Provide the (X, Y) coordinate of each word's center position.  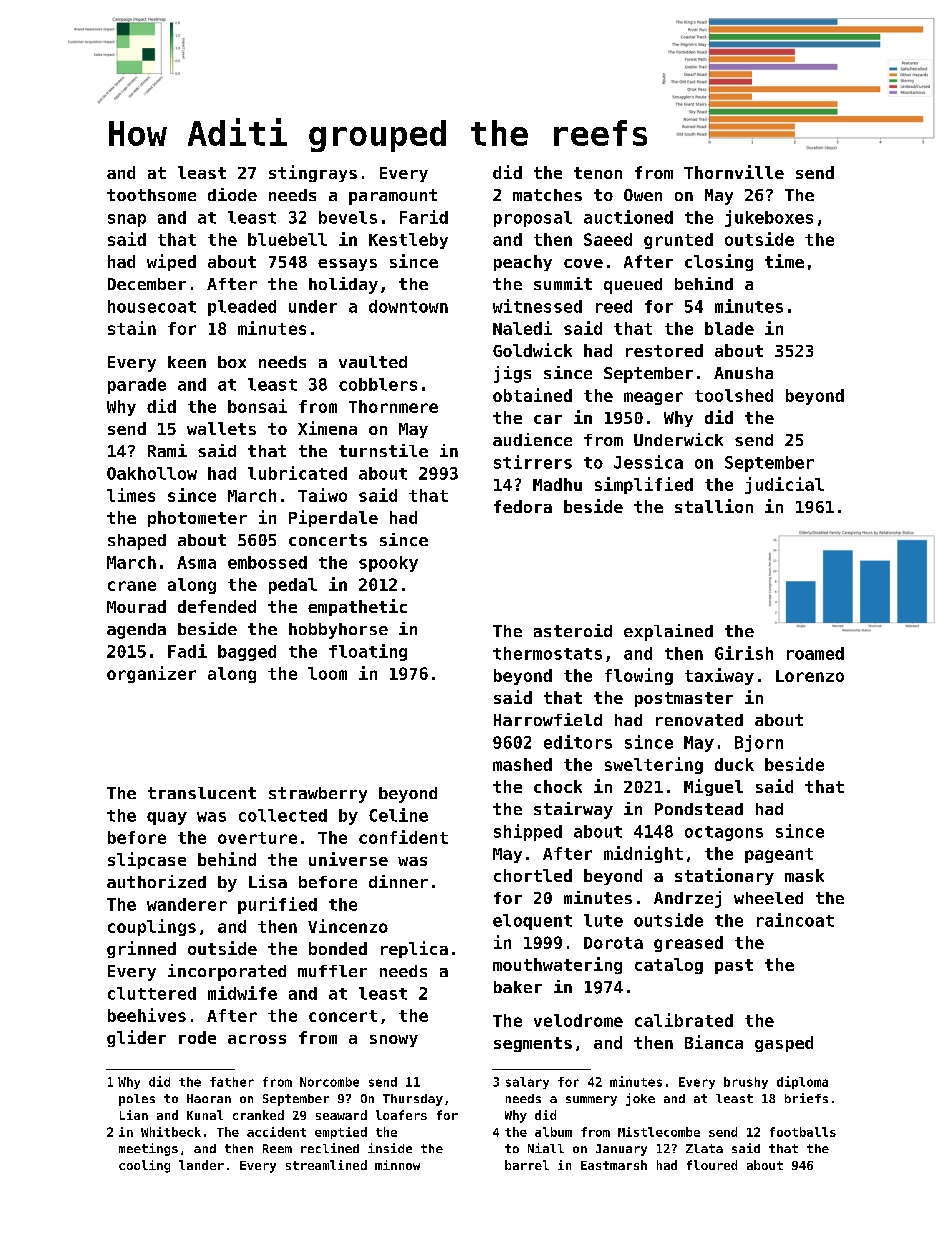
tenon (598, 173)
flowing (639, 676)
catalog (669, 966)
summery (591, 1101)
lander (201, 1165)
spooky (388, 564)
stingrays (313, 173)
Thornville (734, 172)
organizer (151, 674)
